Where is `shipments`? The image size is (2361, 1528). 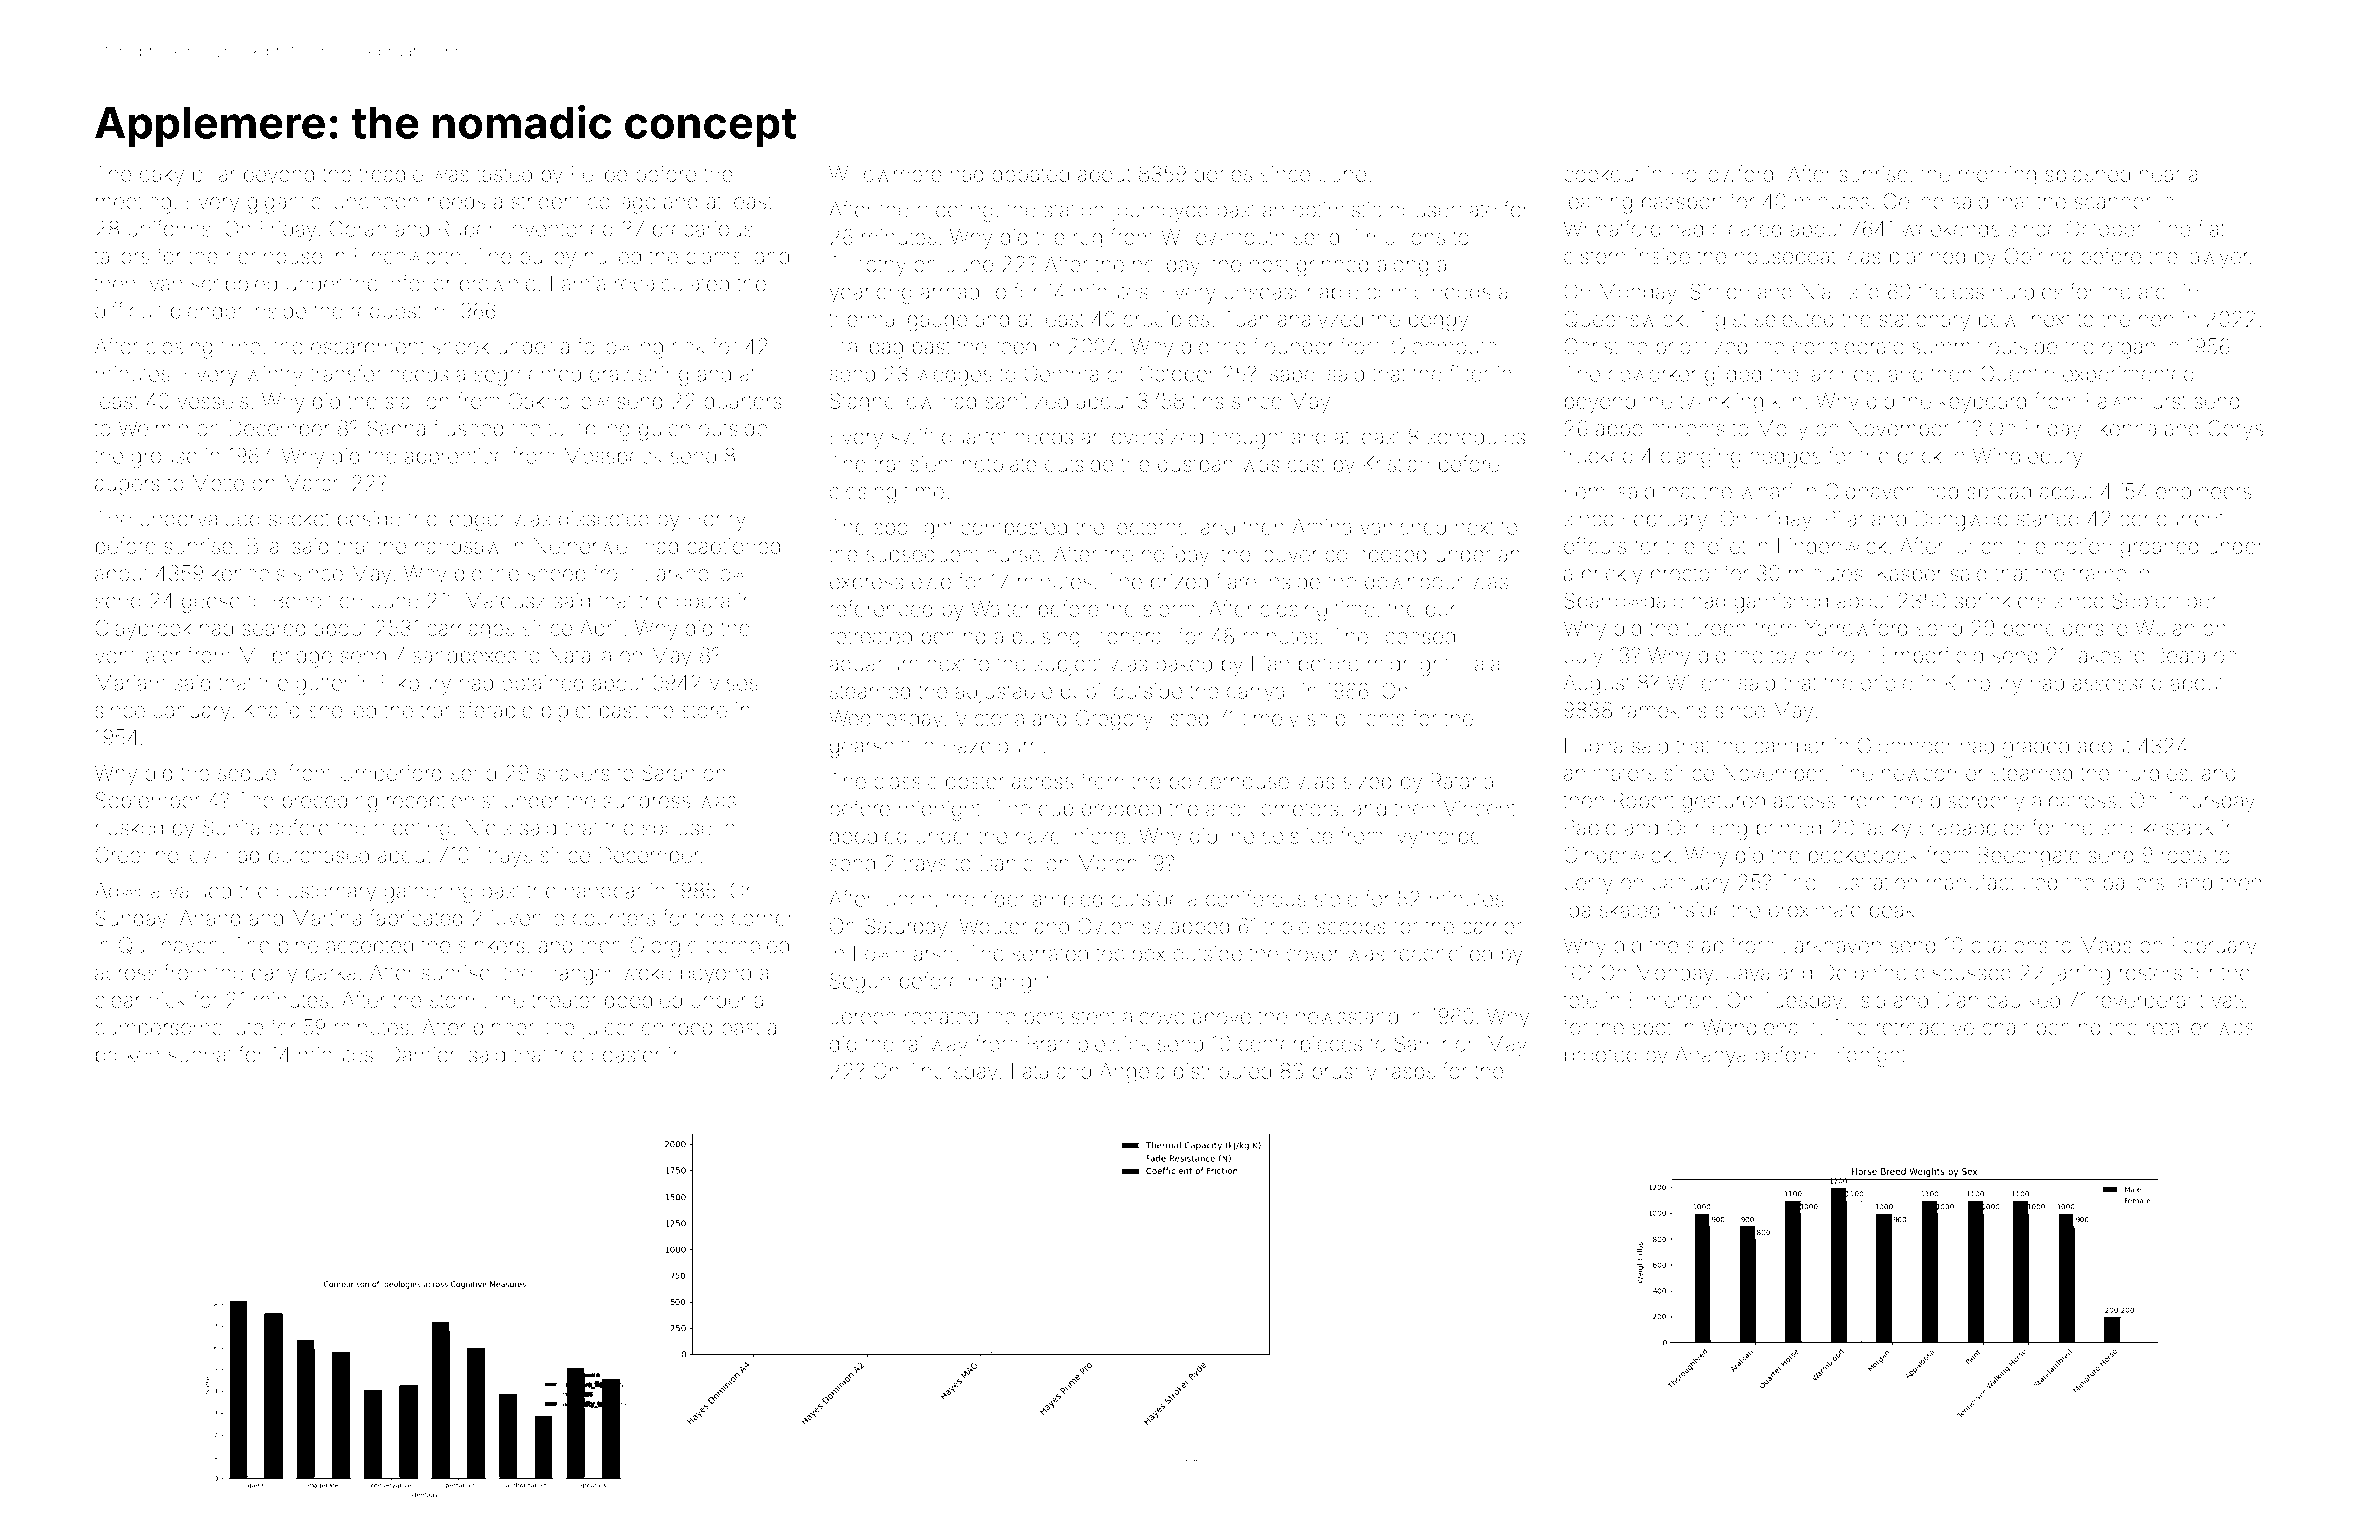 shipments is located at coordinates (1356, 720).
